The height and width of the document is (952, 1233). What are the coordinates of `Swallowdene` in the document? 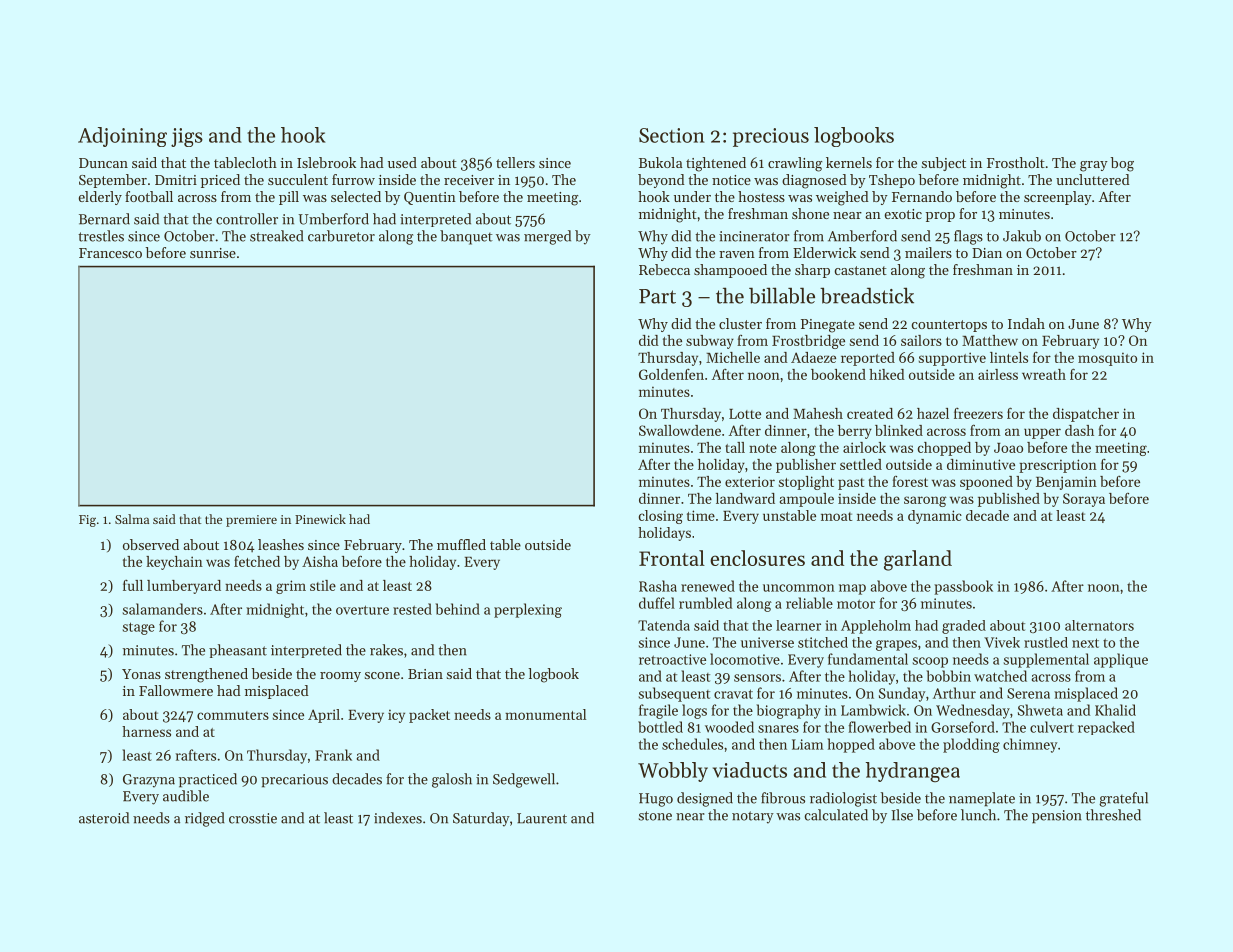 It's located at (680, 430).
